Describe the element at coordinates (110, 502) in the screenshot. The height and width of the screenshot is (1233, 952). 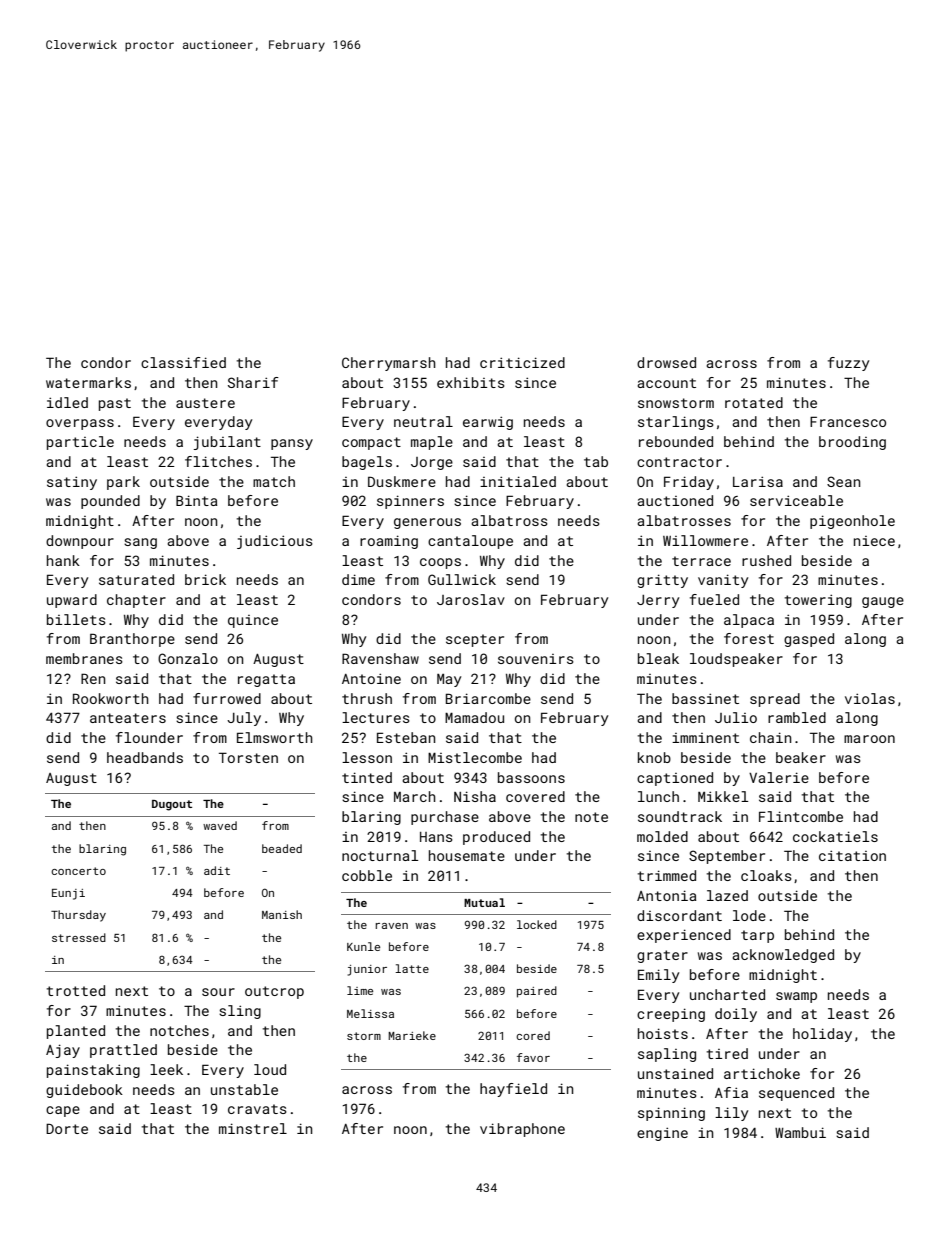
I see `pounded` at that location.
